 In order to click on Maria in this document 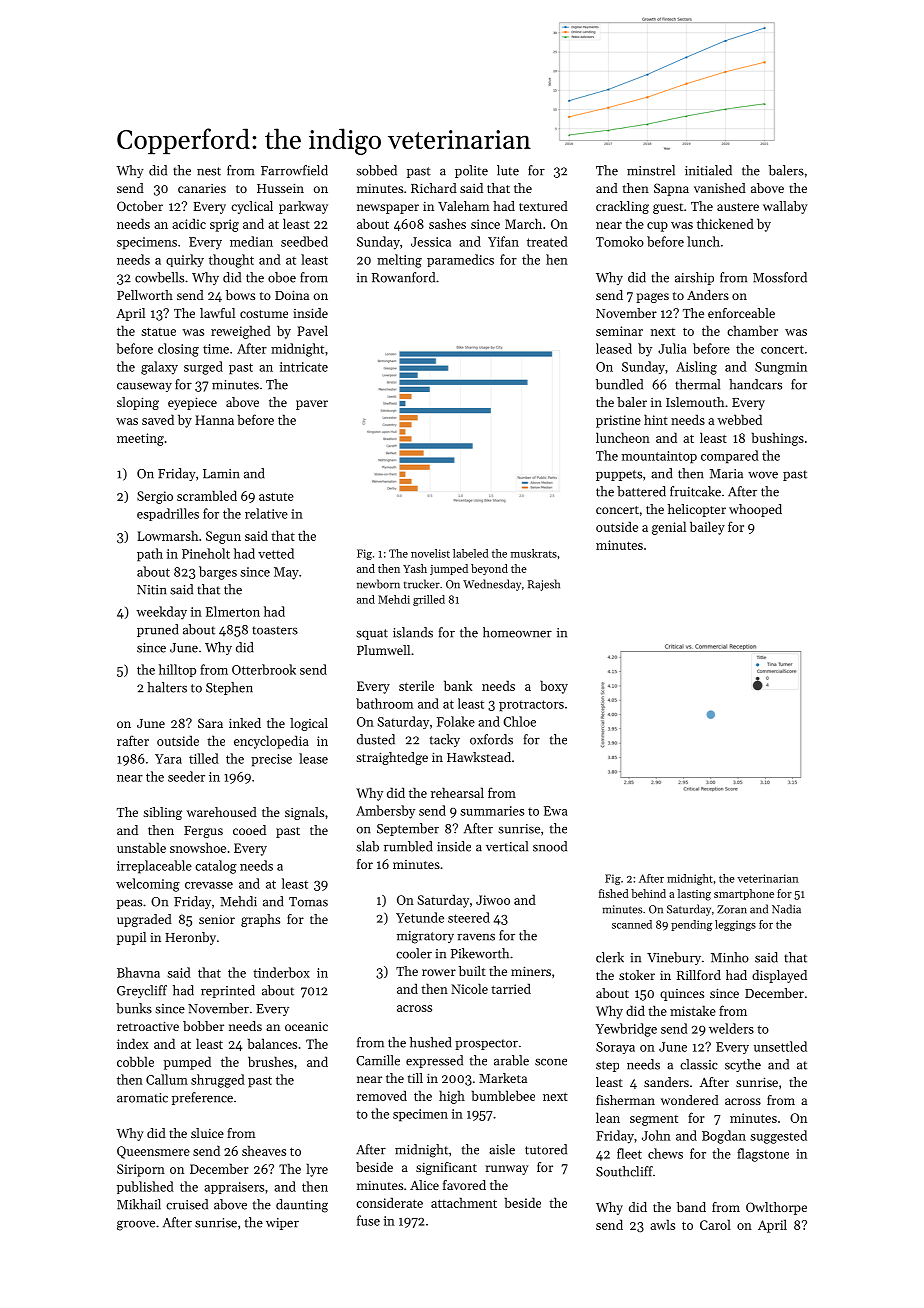, I will do `click(726, 474)`.
